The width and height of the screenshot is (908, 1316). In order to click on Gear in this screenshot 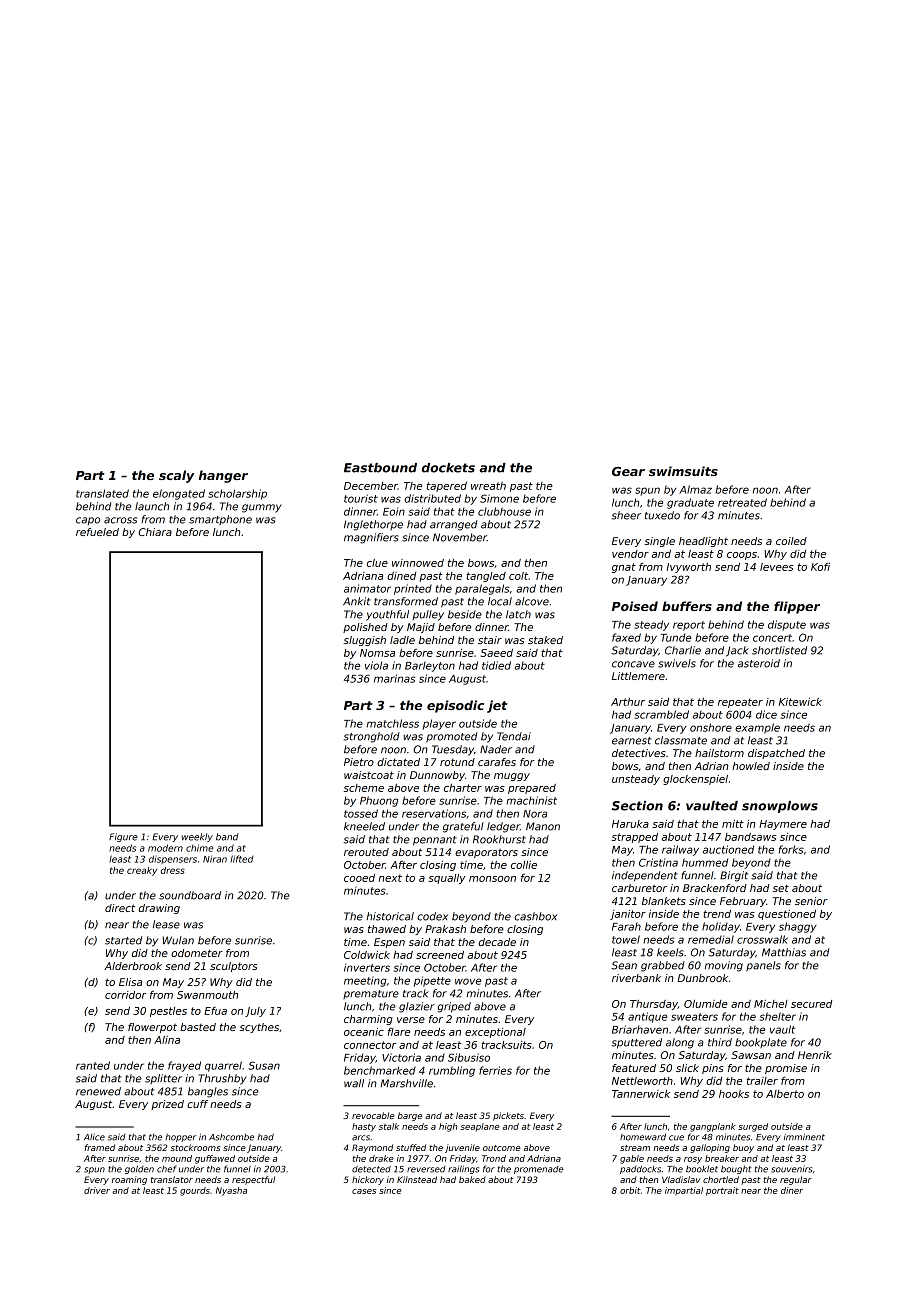, I will do `click(628, 471)`.
